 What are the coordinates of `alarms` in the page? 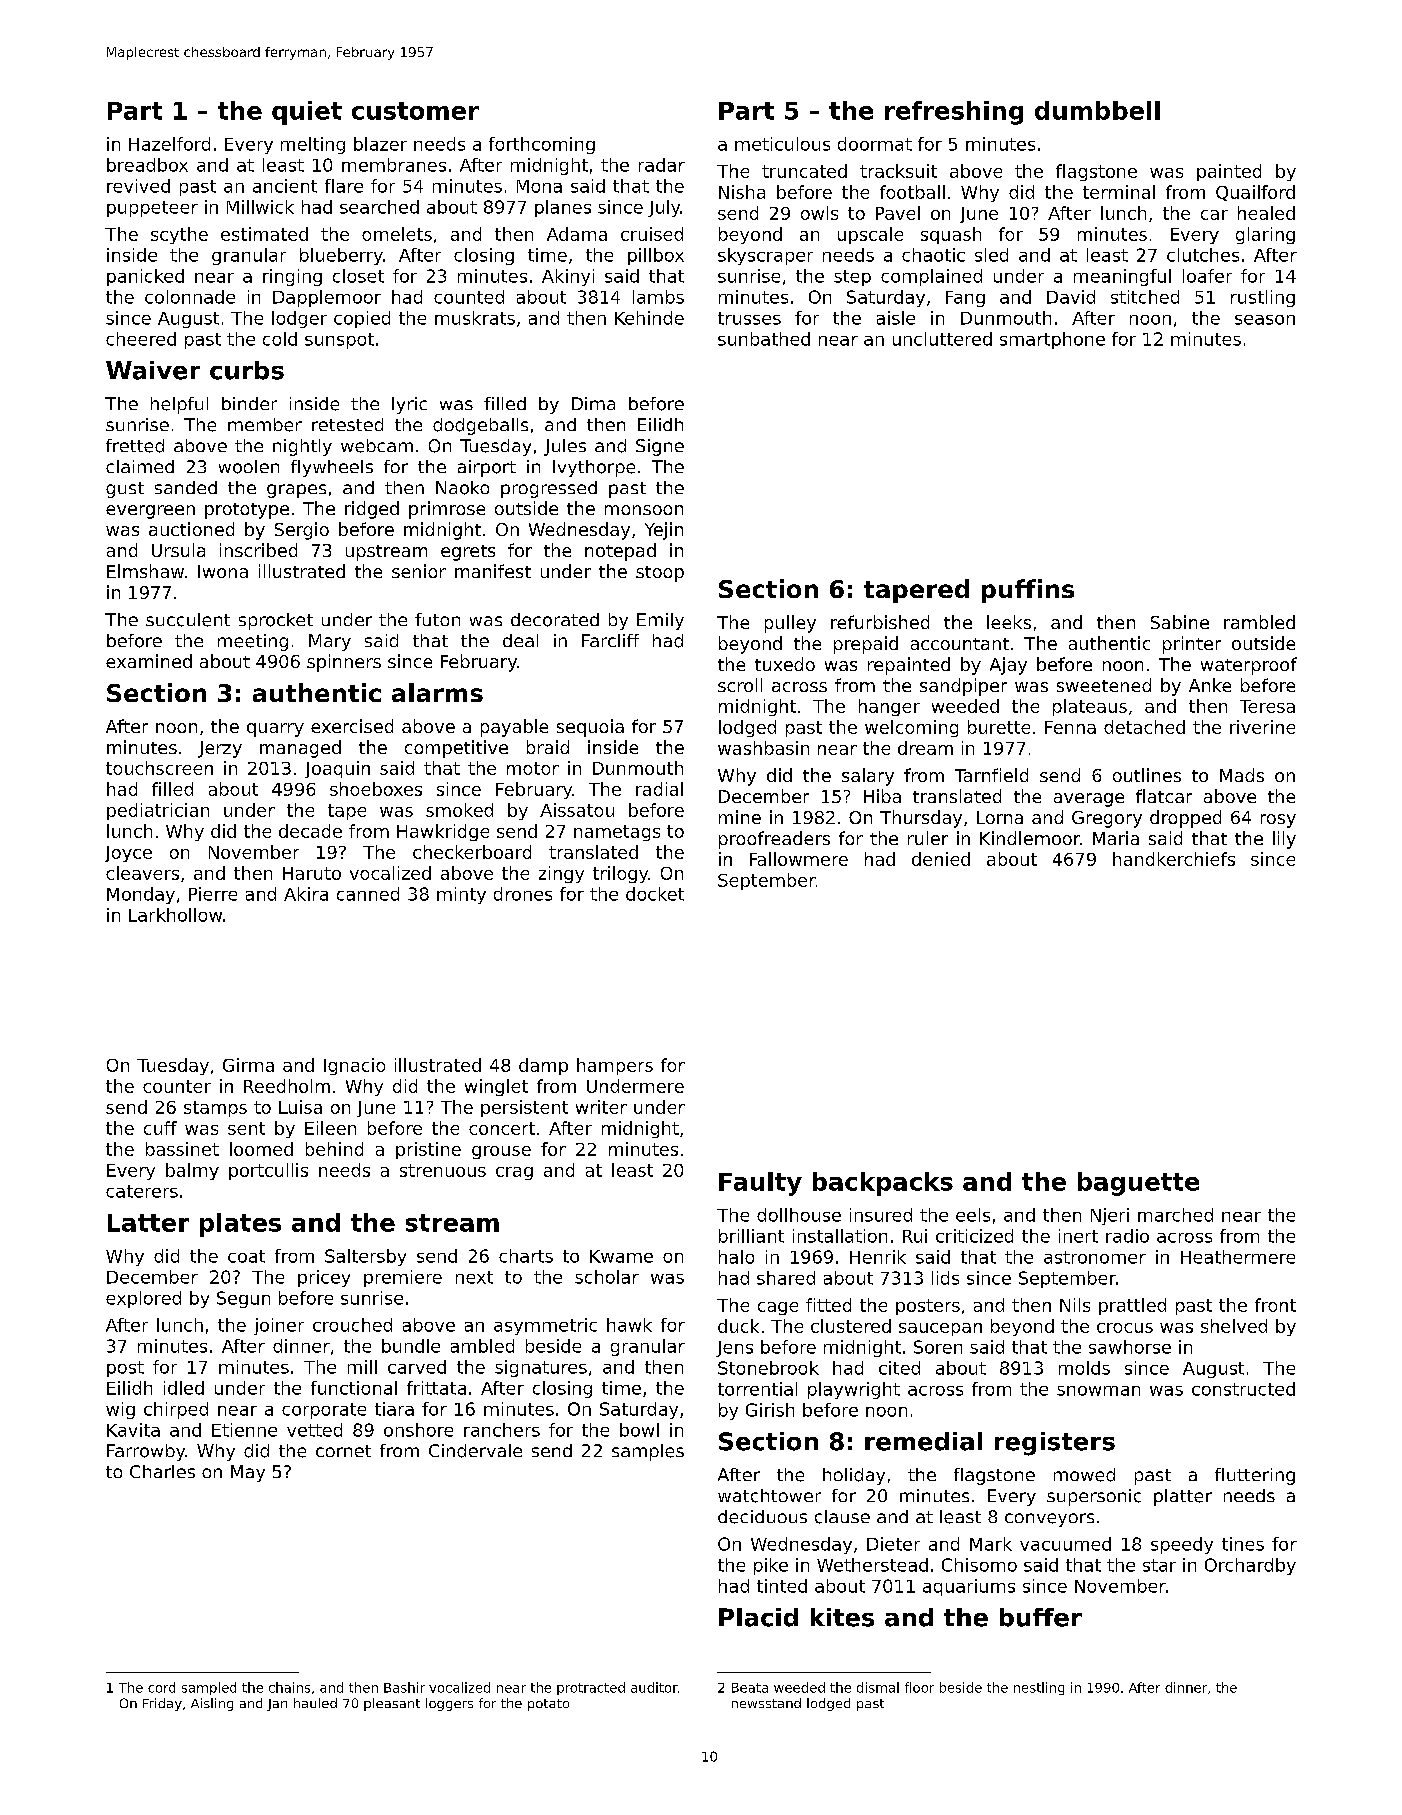 It's located at (437, 692).
